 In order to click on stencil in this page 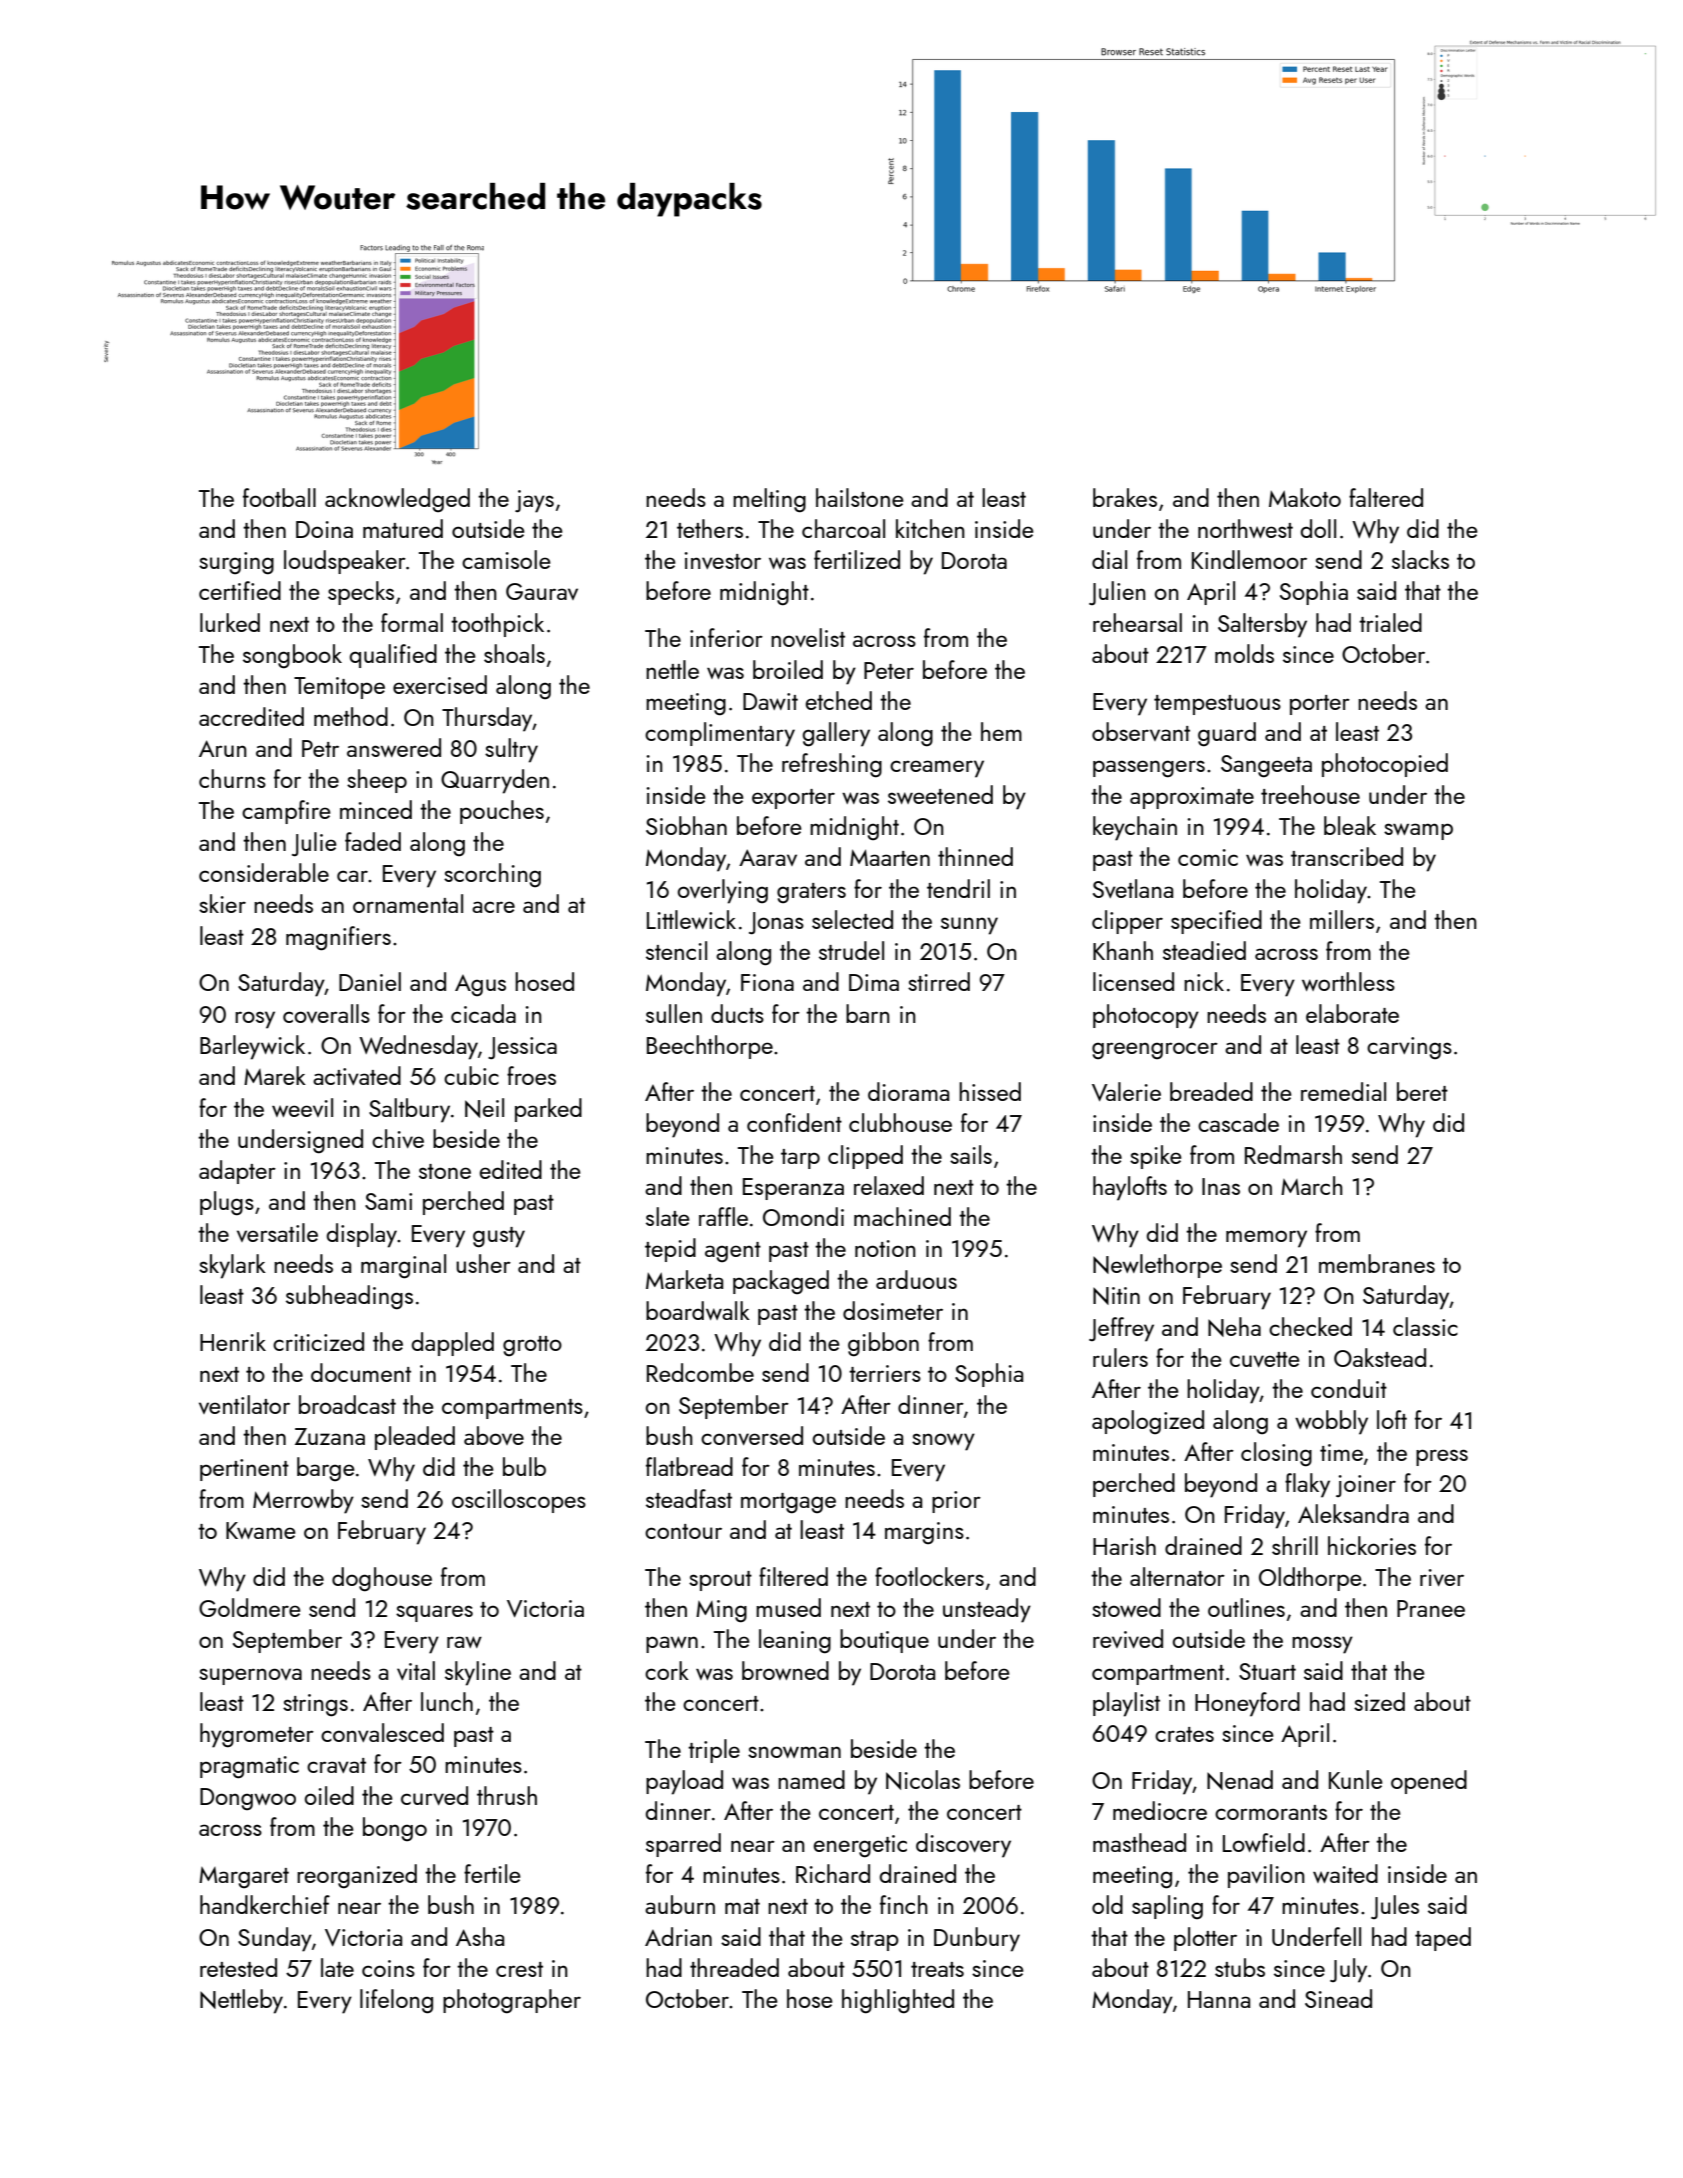, I will do `click(676, 950)`.
